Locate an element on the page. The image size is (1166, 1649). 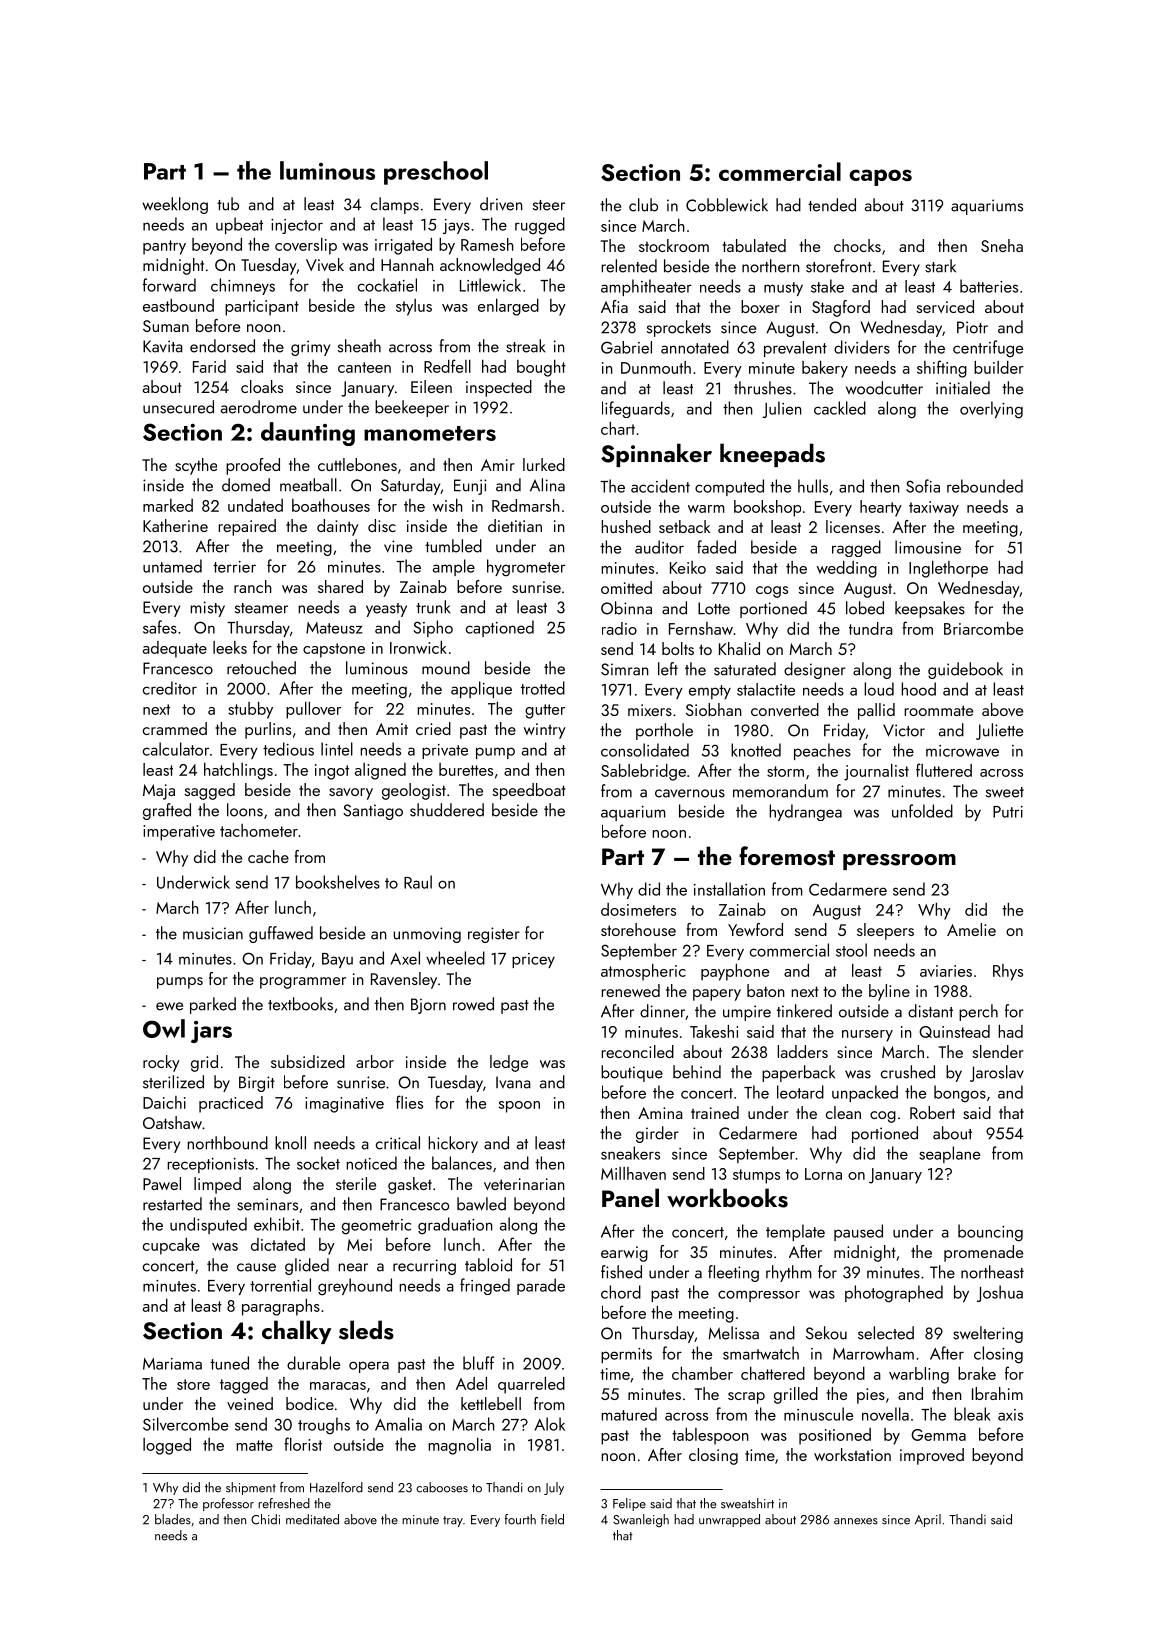
steer is located at coordinates (549, 205).
